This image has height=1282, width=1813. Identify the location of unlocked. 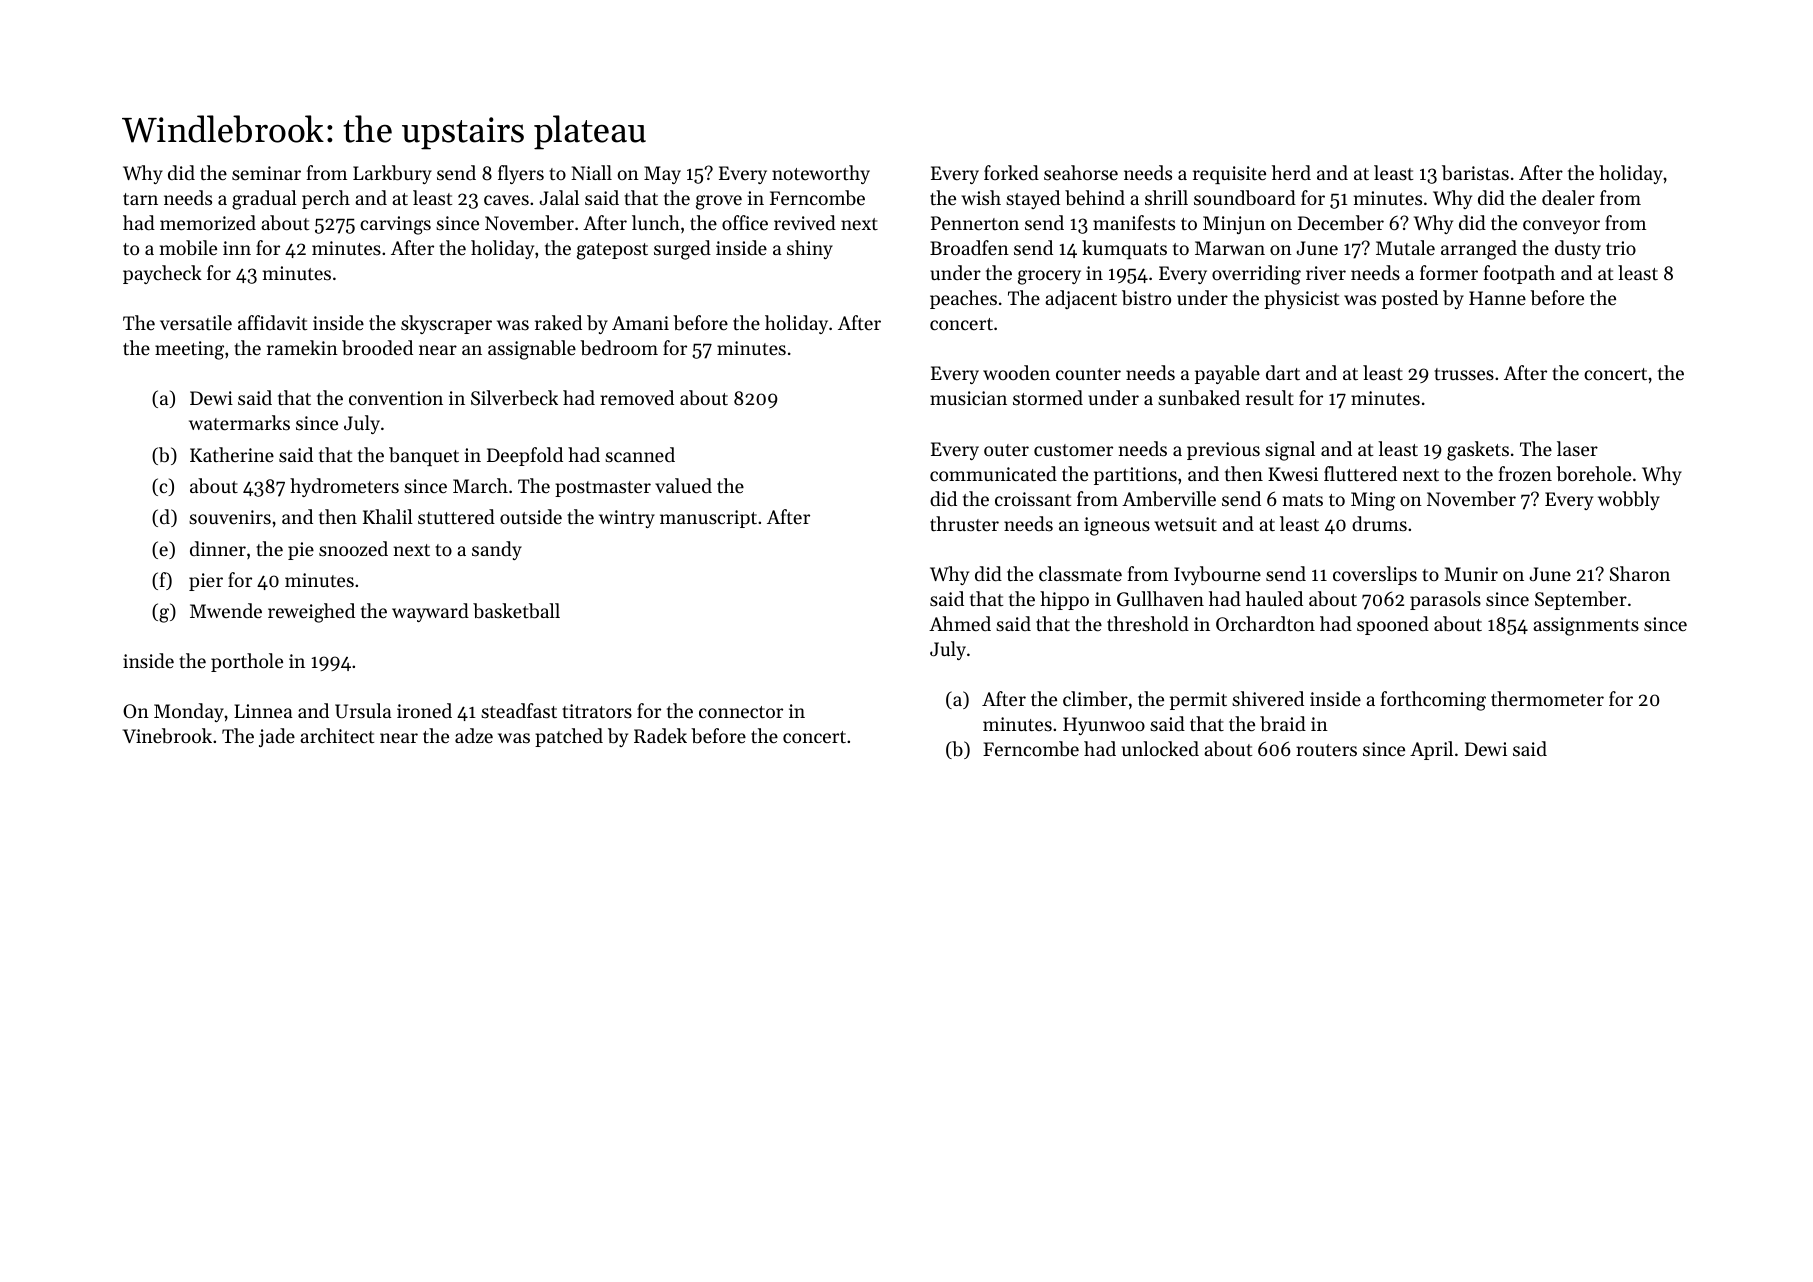
(1160, 748).
